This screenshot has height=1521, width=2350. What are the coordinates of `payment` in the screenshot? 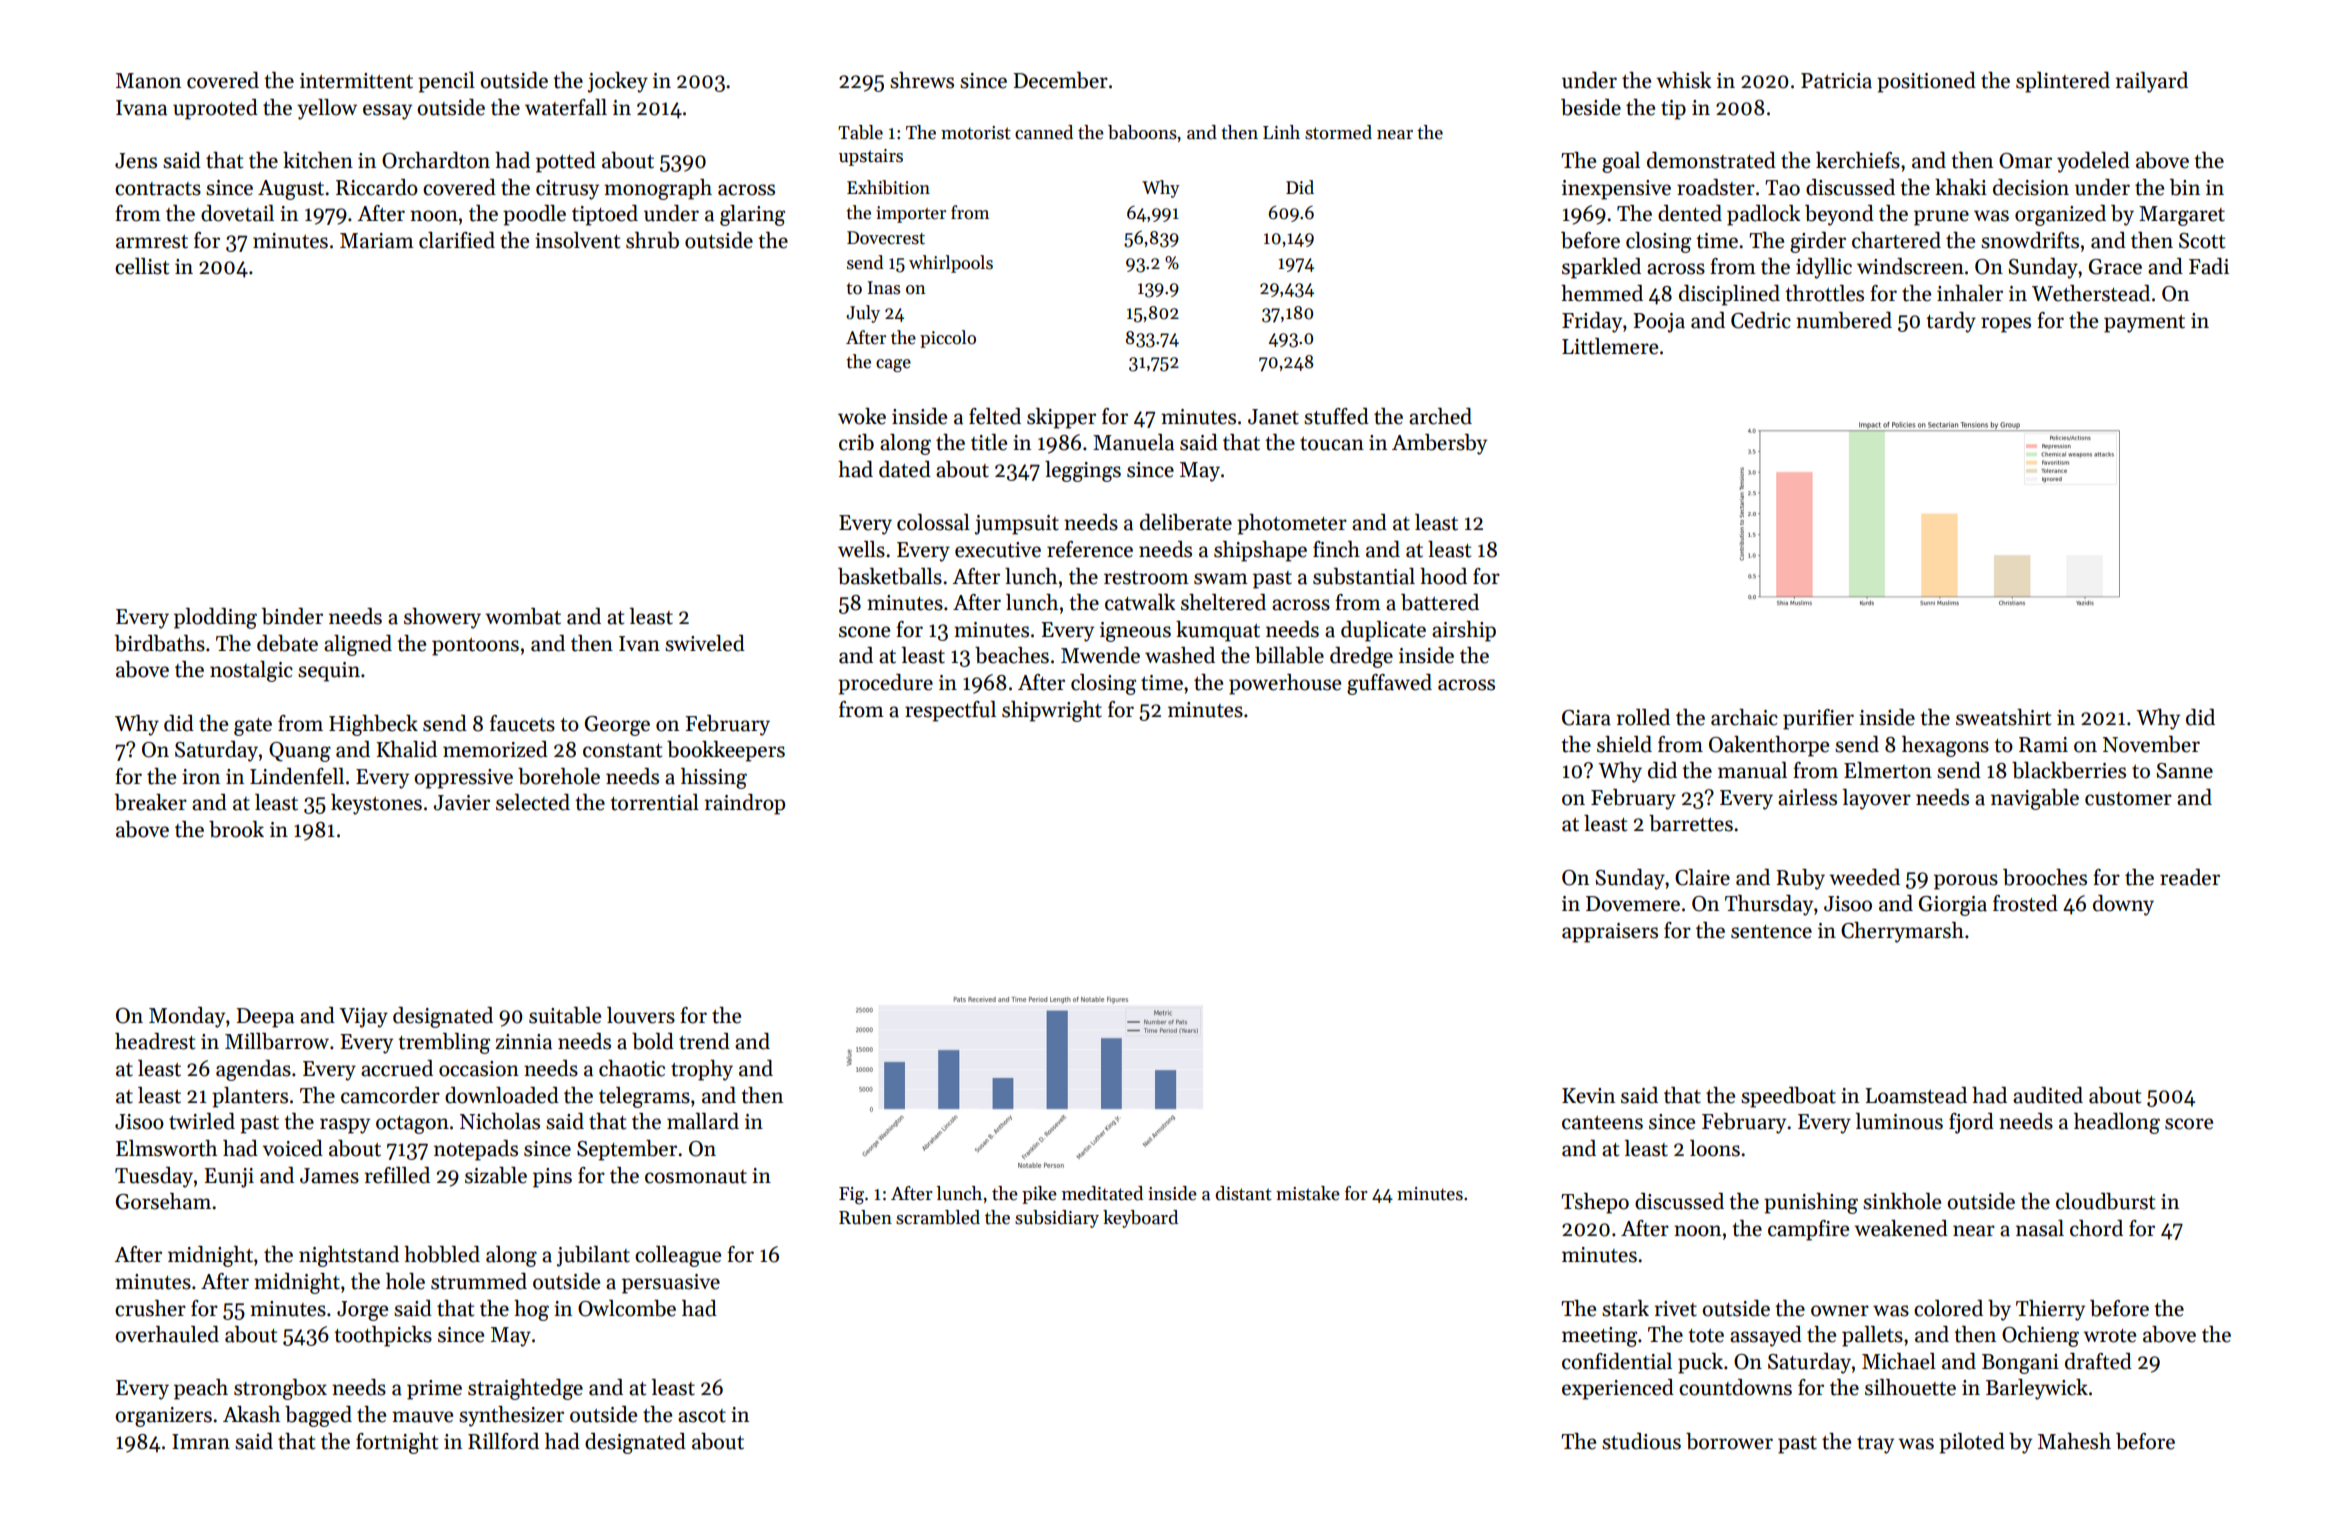 It's located at (2144, 324).
